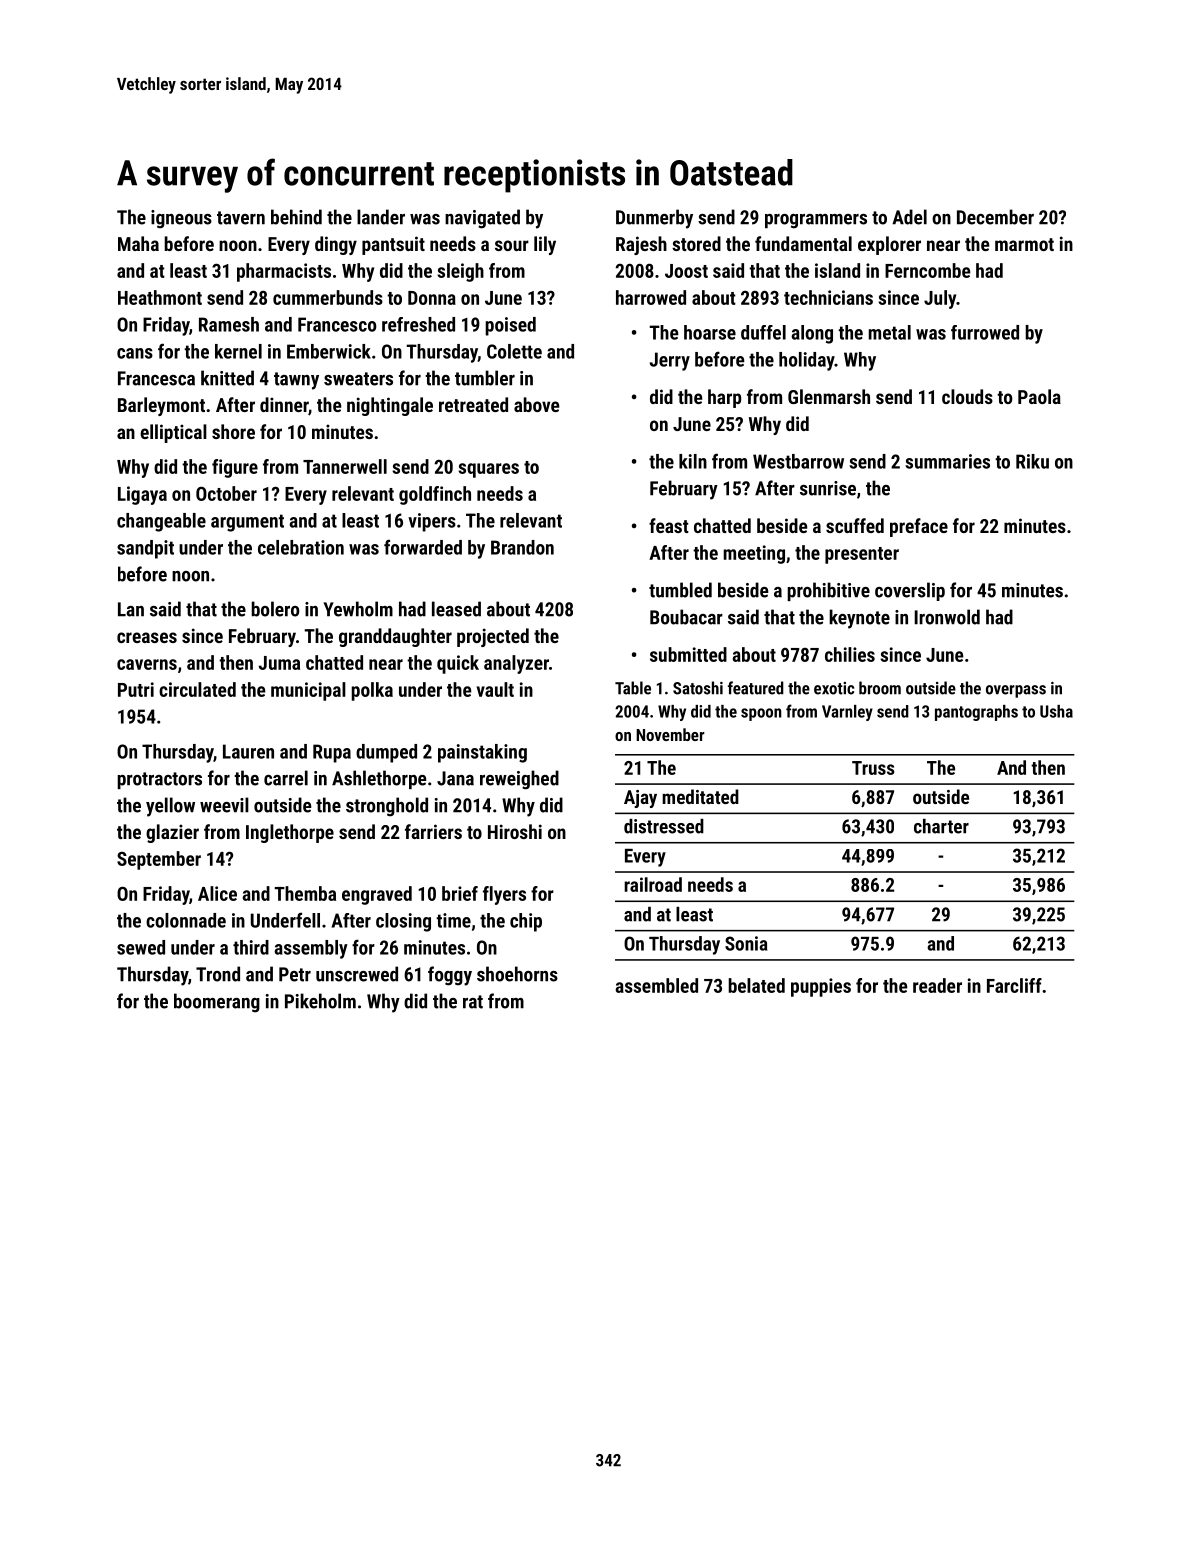  Describe the element at coordinates (386, 753) in the document. I see `dumped` at that location.
